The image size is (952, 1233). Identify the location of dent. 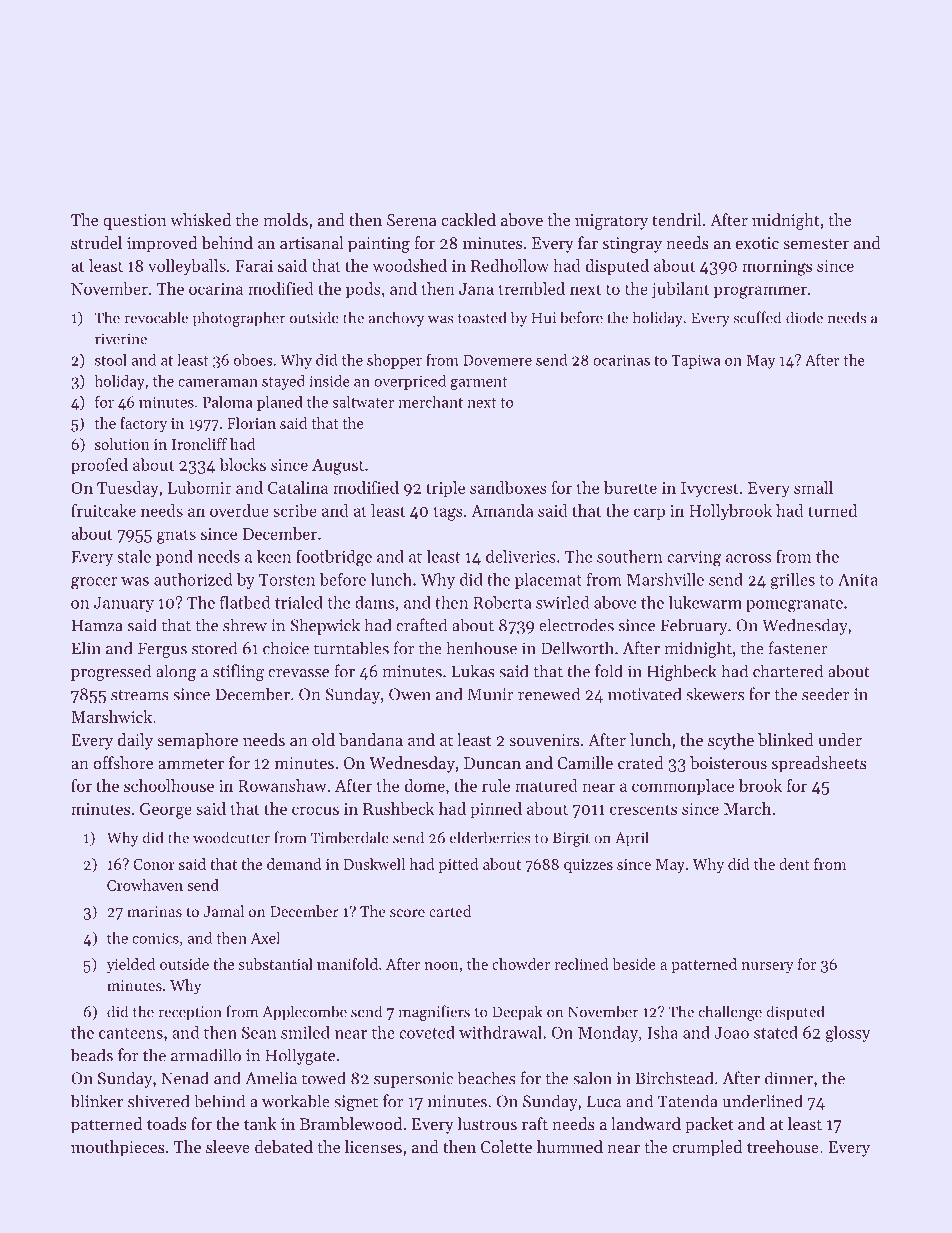
(794, 864).
